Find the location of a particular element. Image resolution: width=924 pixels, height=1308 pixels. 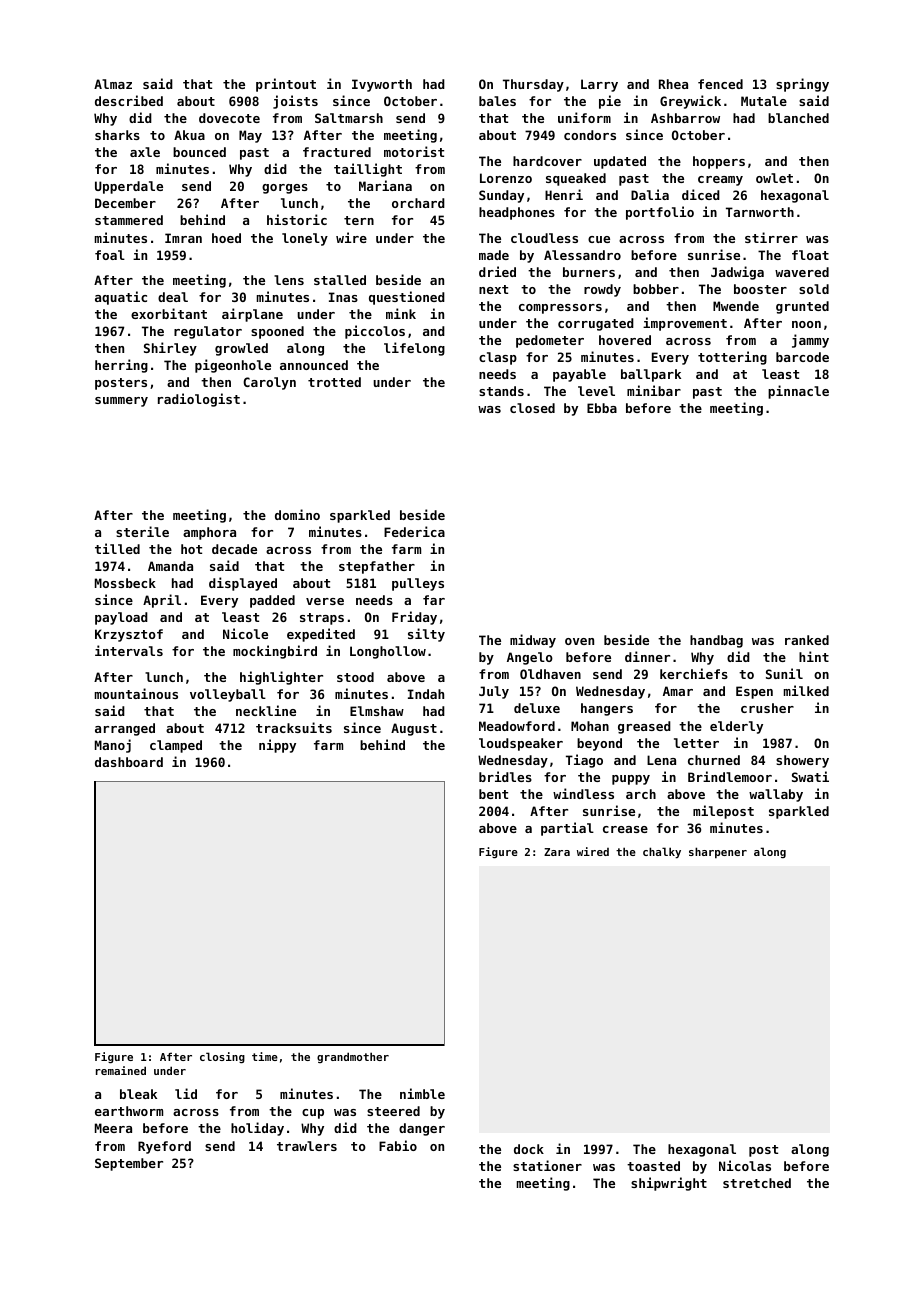

ranked is located at coordinates (807, 640).
